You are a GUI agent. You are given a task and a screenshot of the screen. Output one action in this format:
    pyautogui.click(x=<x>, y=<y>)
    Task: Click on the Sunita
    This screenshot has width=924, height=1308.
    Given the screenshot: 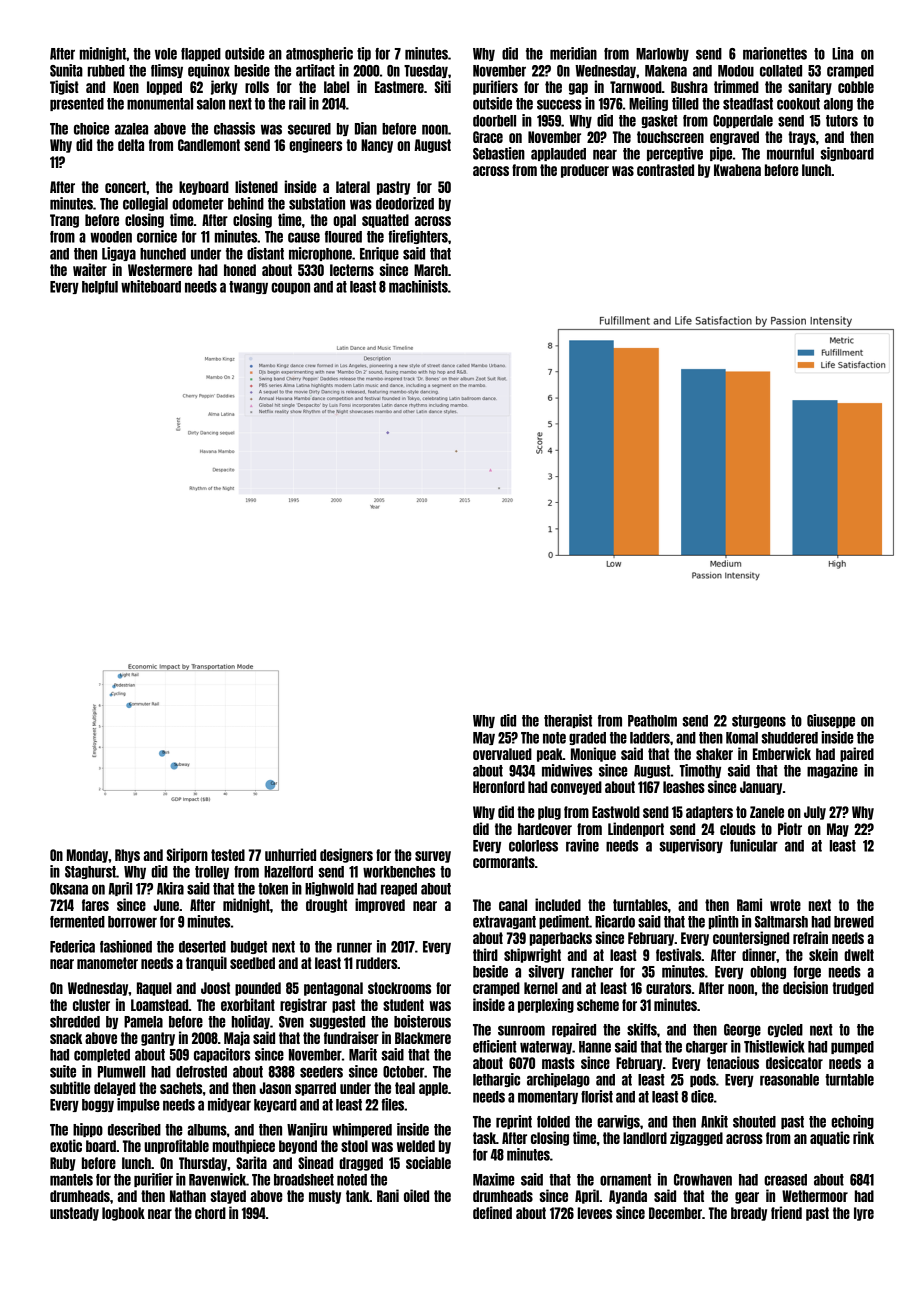 What is the action you would take?
    pyautogui.click(x=66, y=70)
